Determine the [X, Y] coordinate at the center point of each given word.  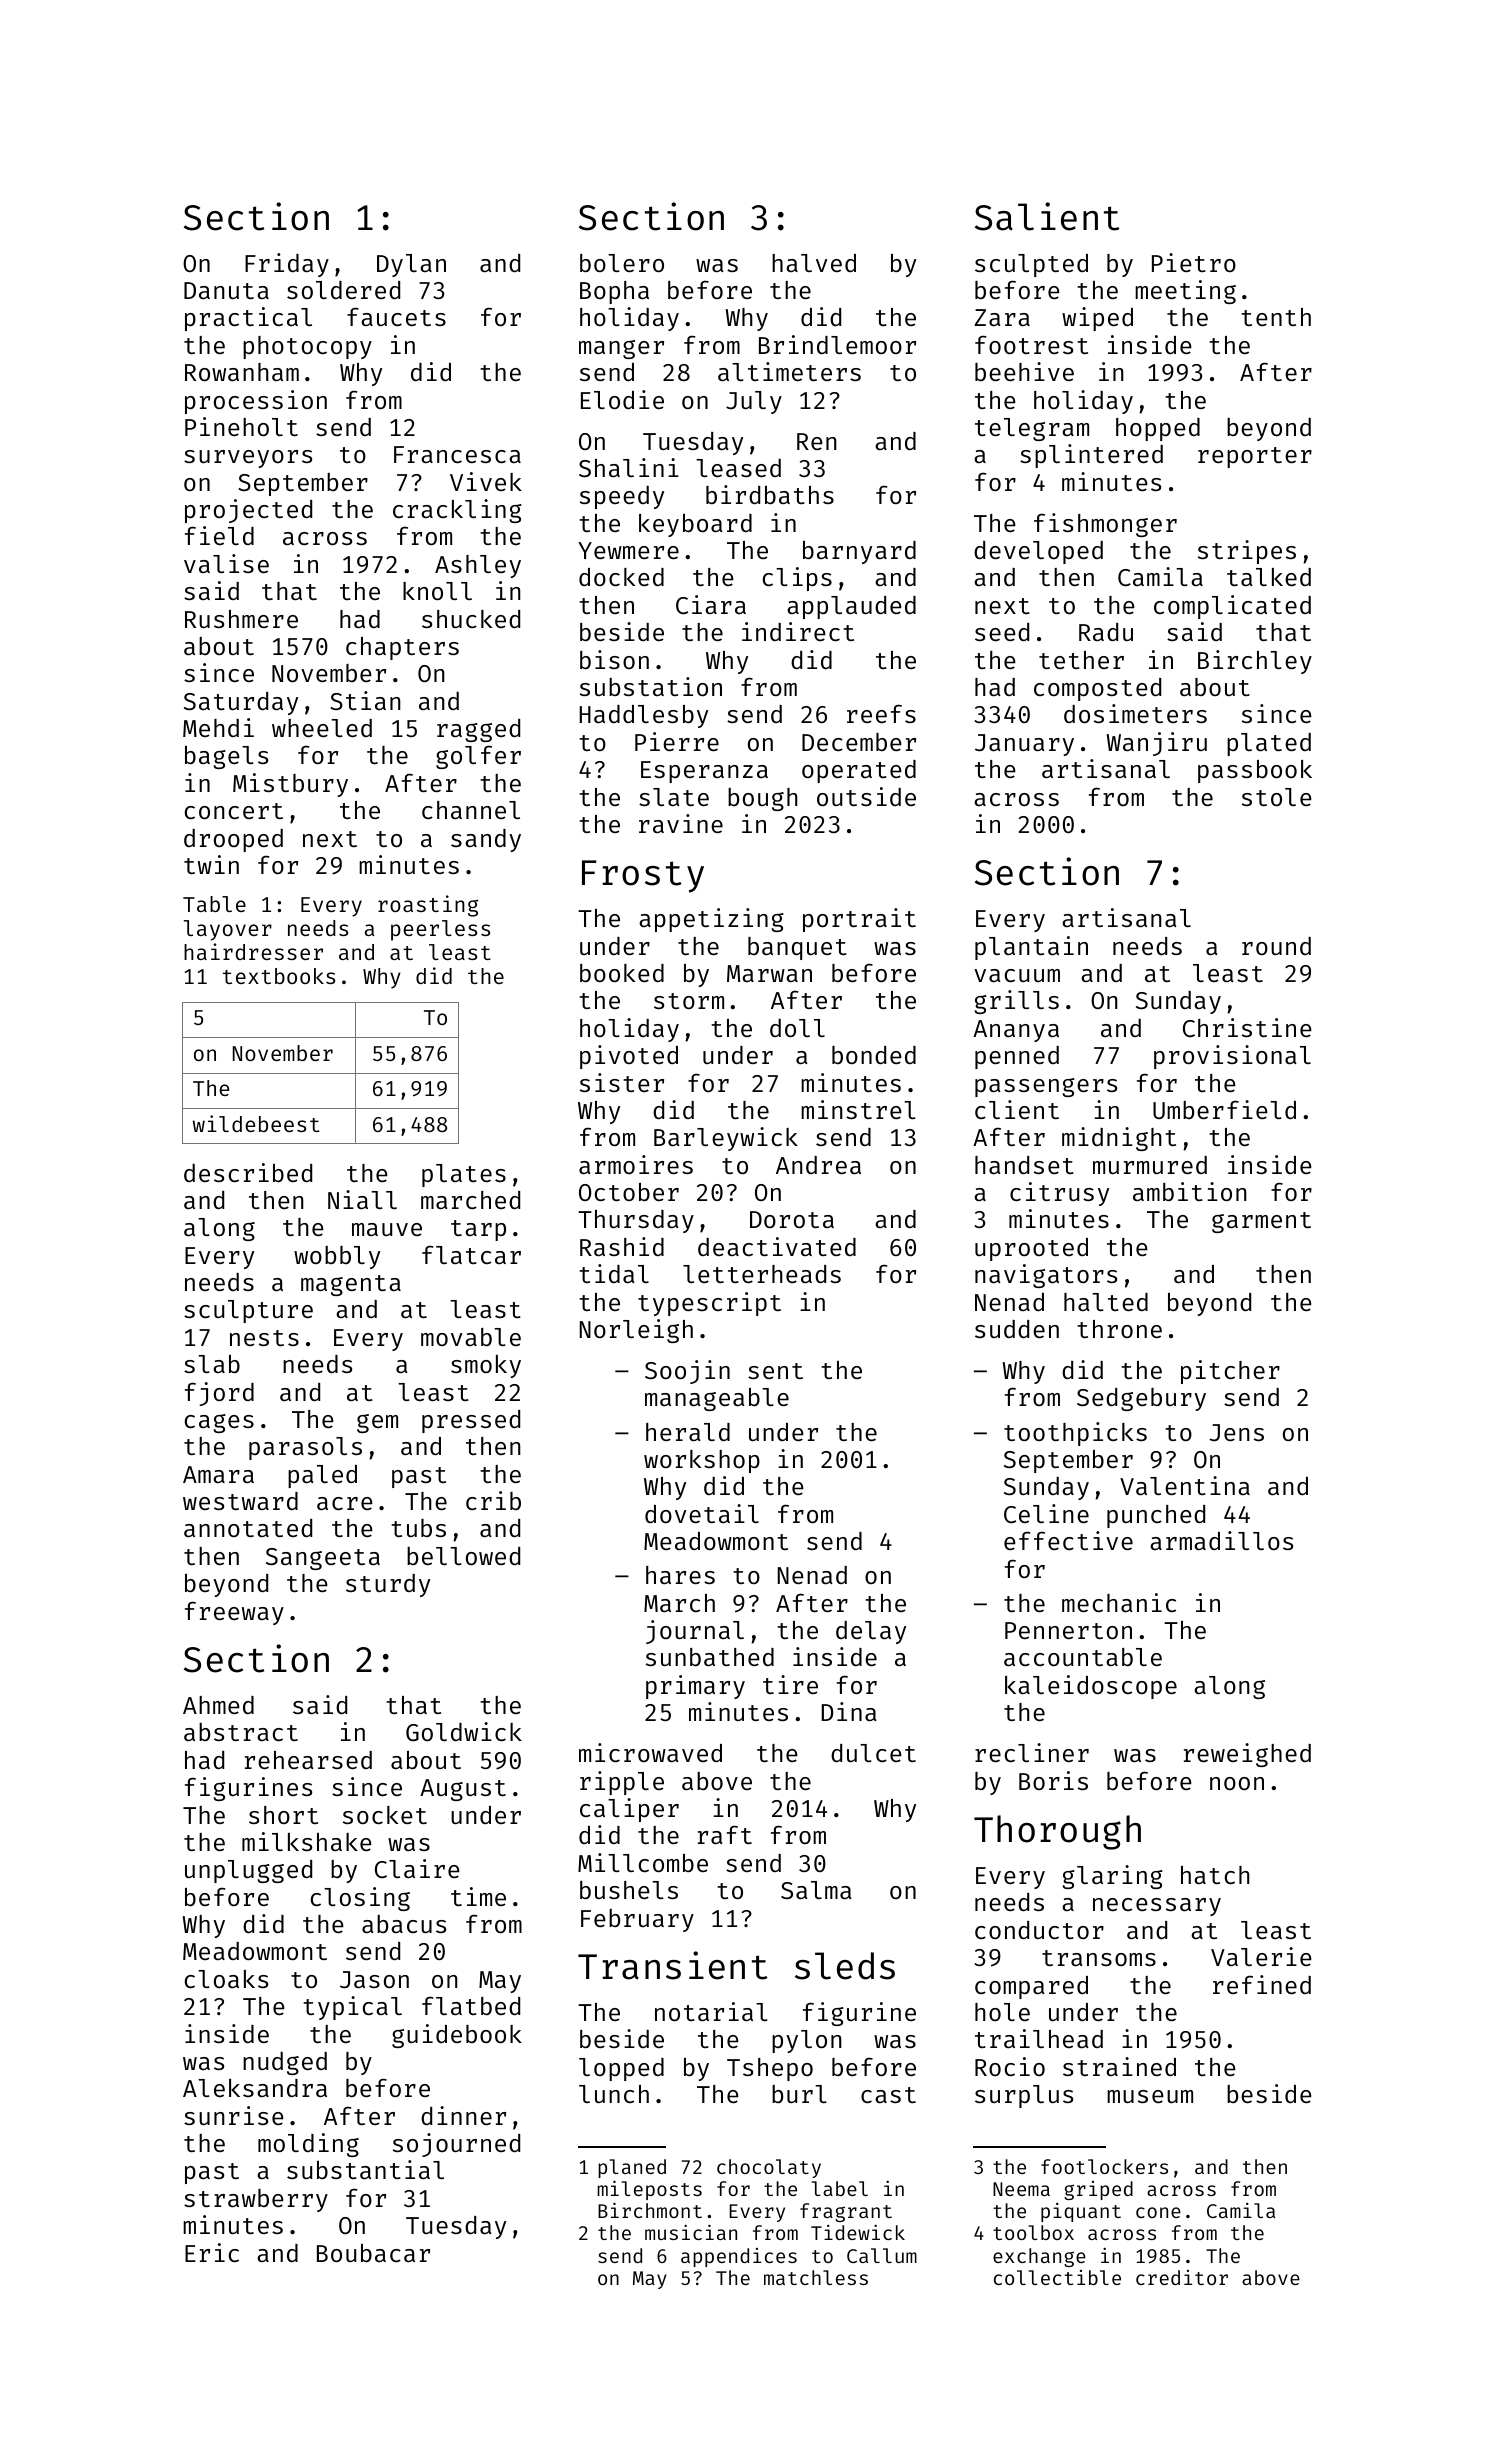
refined [1262, 1984]
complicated [1232, 607]
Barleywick [726, 1139]
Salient [1047, 216]
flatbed [471, 2005]
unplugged [248, 1871]
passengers [1046, 1087]
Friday [287, 265]
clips [797, 579]
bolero [622, 263]
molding [308, 2145]
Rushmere [241, 619]
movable [471, 1337]
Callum [882, 2255]
